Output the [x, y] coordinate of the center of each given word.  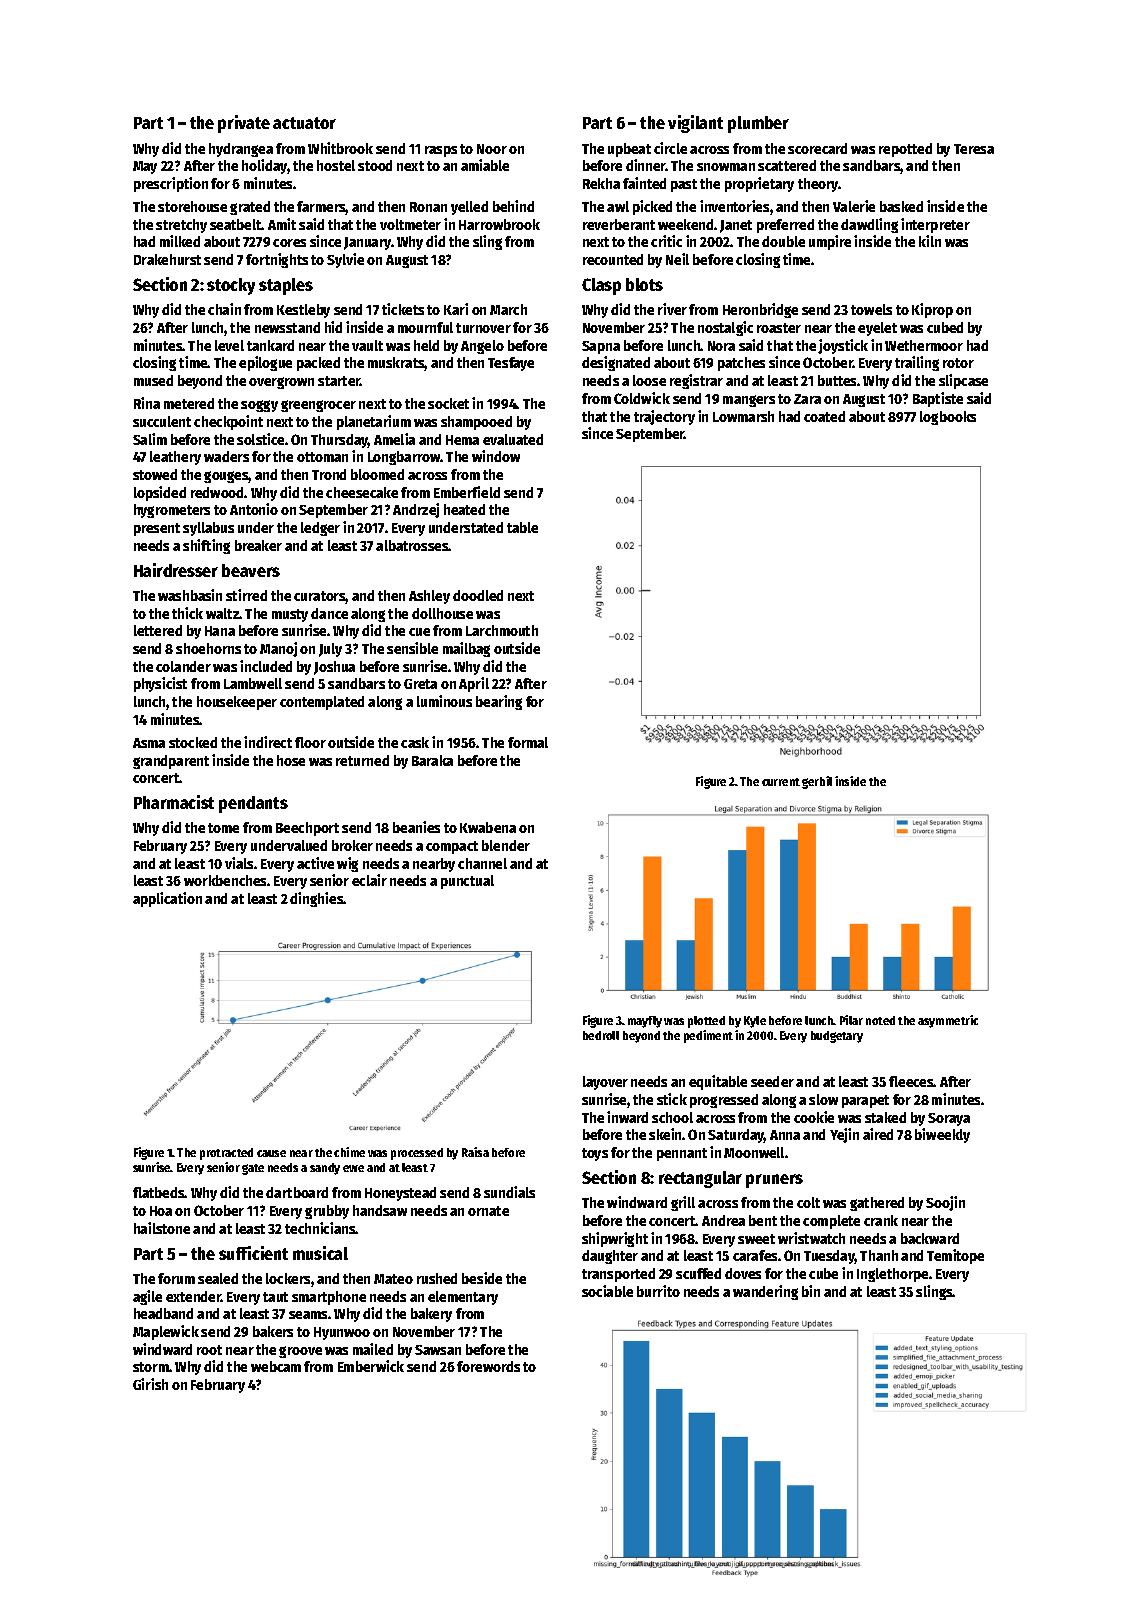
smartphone [329, 1298]
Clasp [601, 286]
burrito [658, 1291]
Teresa [974, 149]
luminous [444, 701]
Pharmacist [174, 802]
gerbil [817, 782]
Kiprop [932, 310]
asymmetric [948, 1021]
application [167, 899]
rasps [441, 151]
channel [482, 863]
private [244, 124]
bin [811, 1291]
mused [153, 380]
